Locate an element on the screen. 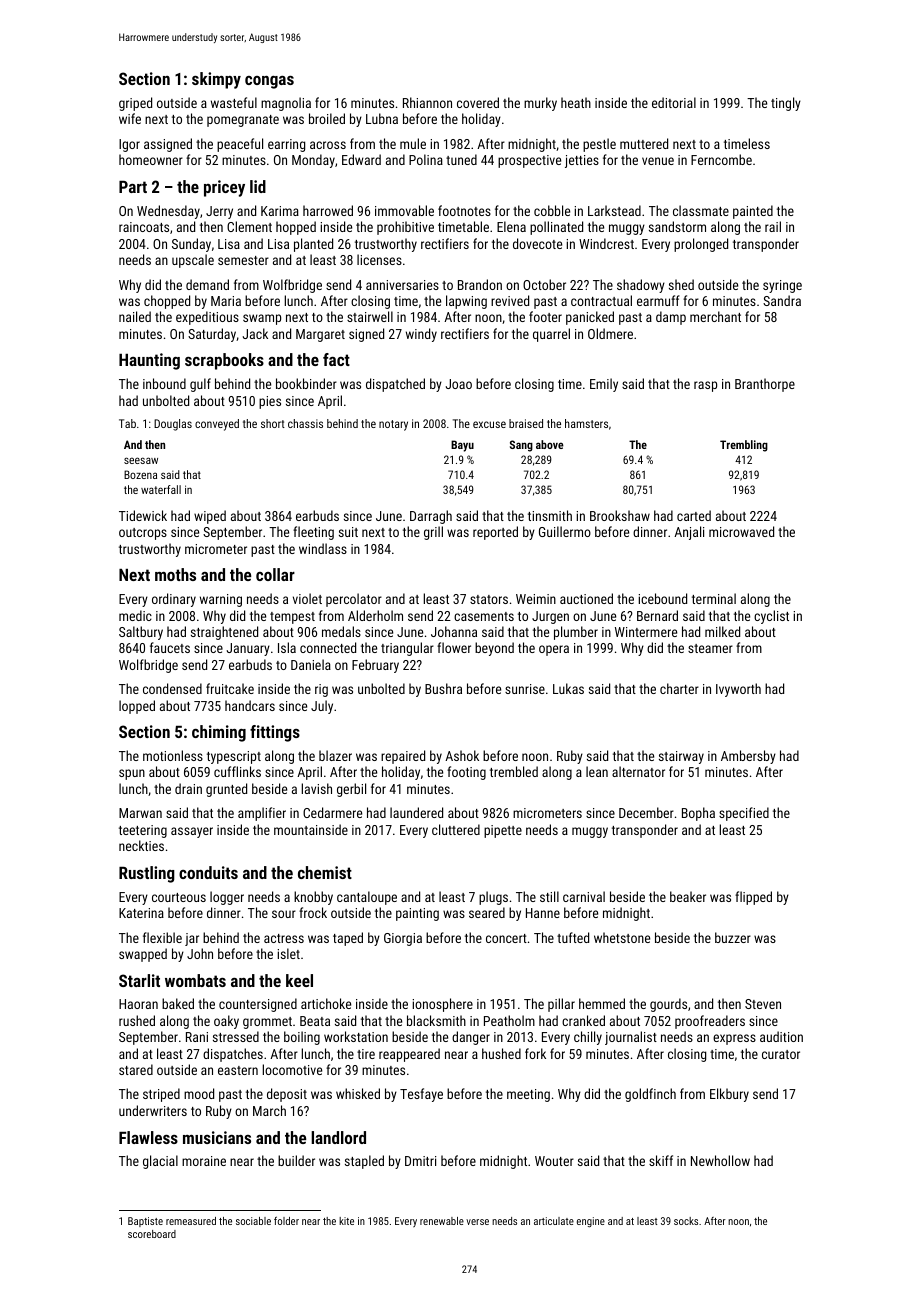  underwriters is located at coordinates (153, 1110).
